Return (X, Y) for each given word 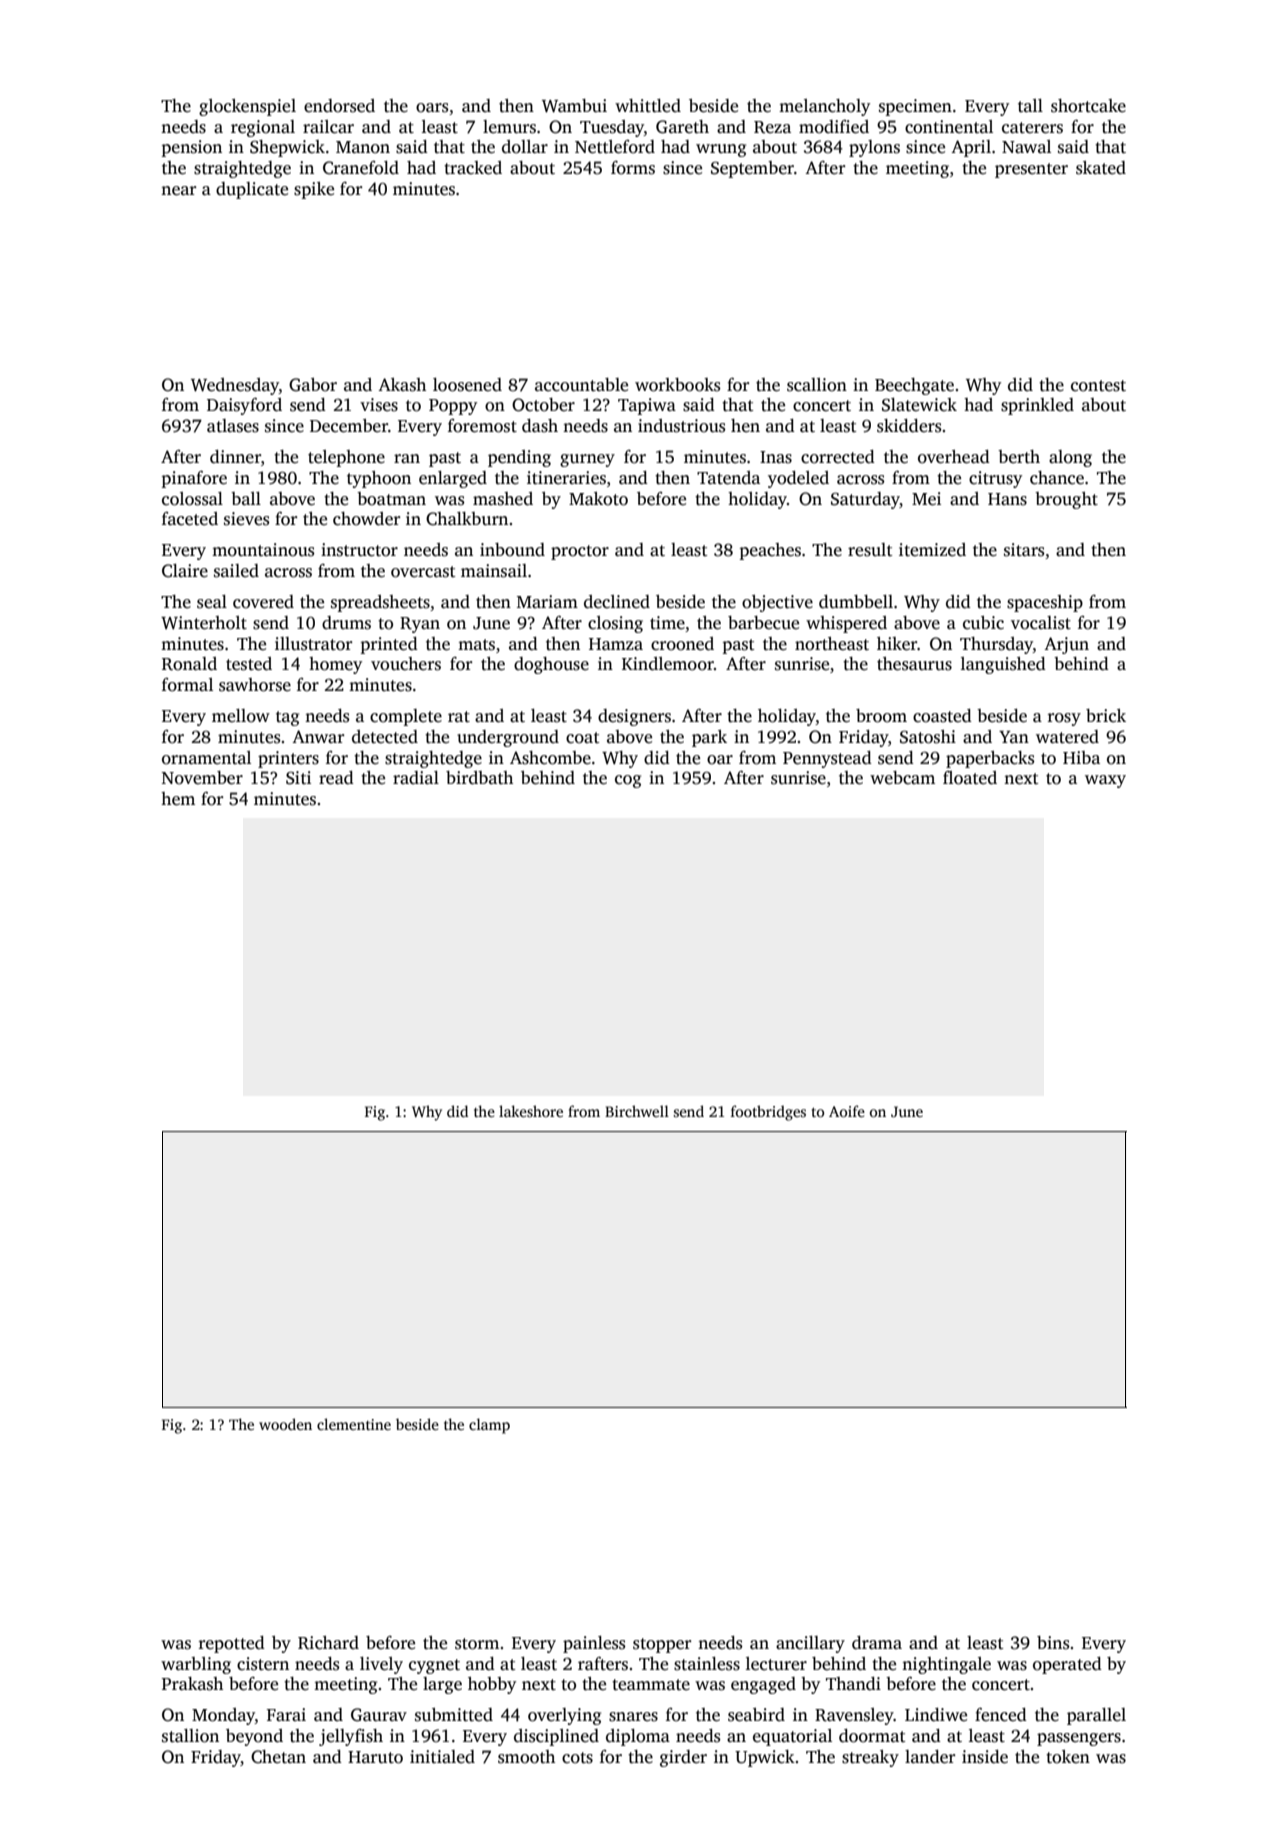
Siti (298, 778)
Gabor (313, 385)
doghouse (551, 665)
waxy (1105, 781)
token (1068, 1757)
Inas (776, 457)
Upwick (765, 1758)
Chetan (278, 1757)
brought (1066, 500)
